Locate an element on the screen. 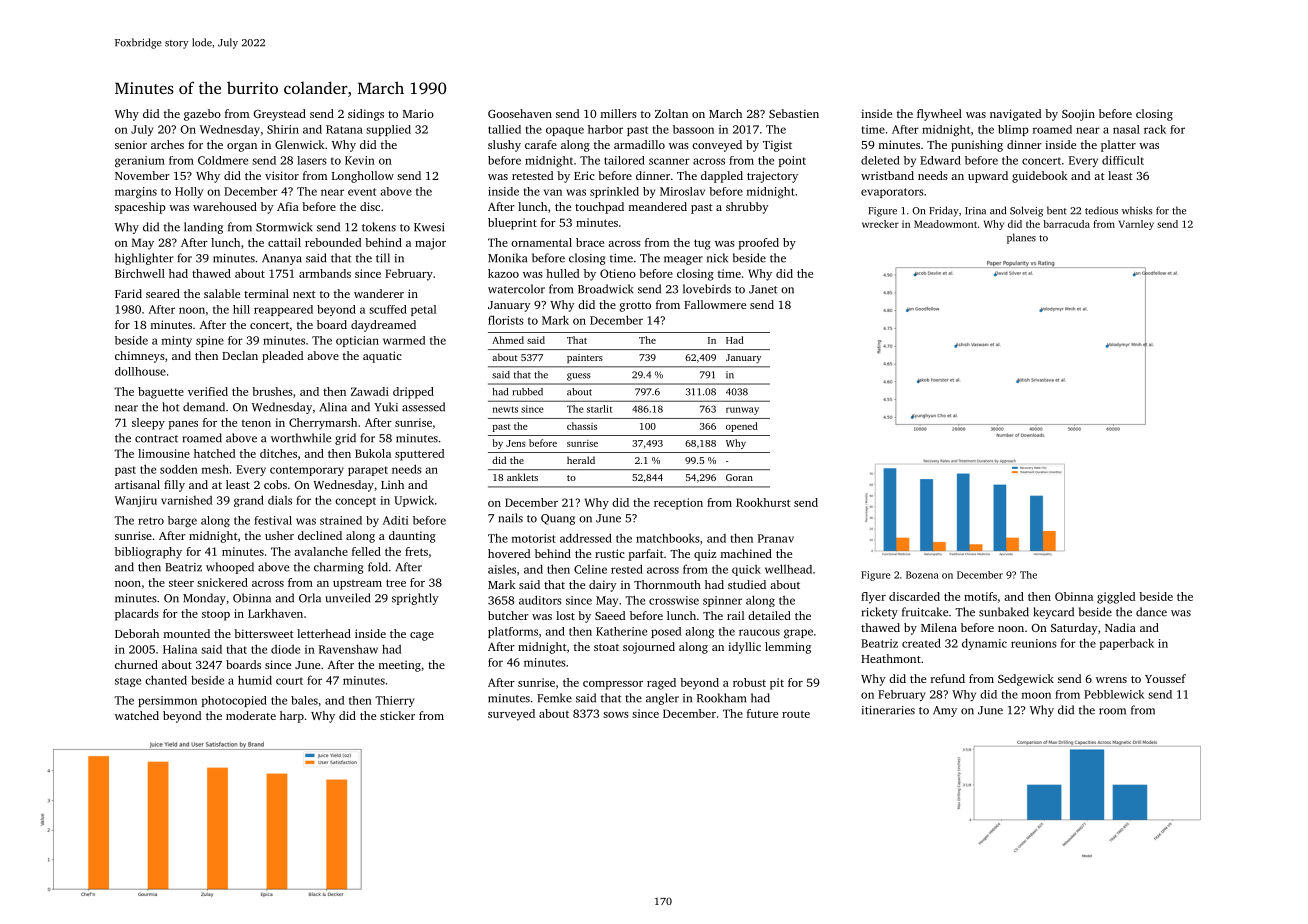  nasal is located at coordinates (1126, 129).
